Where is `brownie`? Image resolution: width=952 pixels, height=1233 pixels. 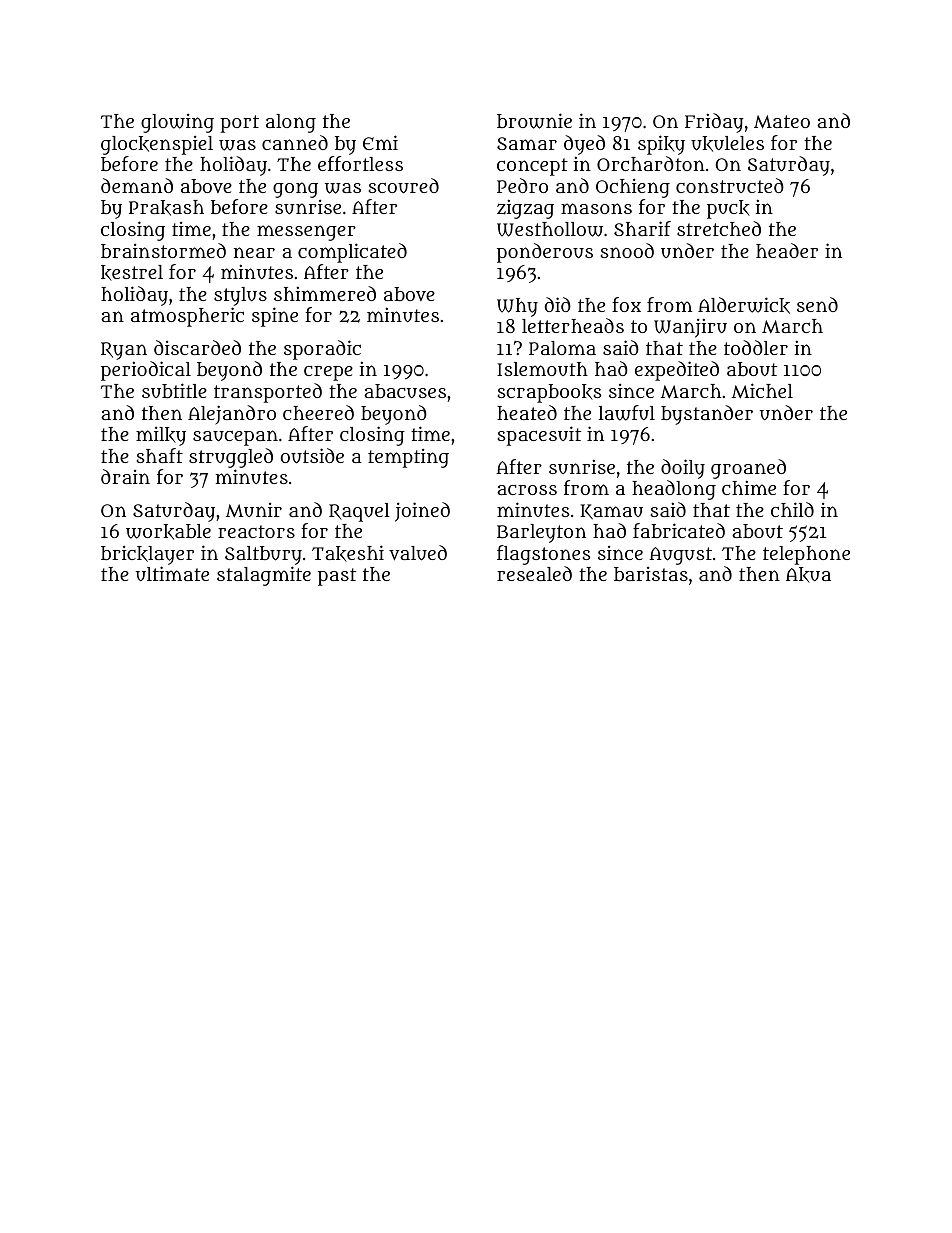
brownie is located at coordinates (534, 121).
